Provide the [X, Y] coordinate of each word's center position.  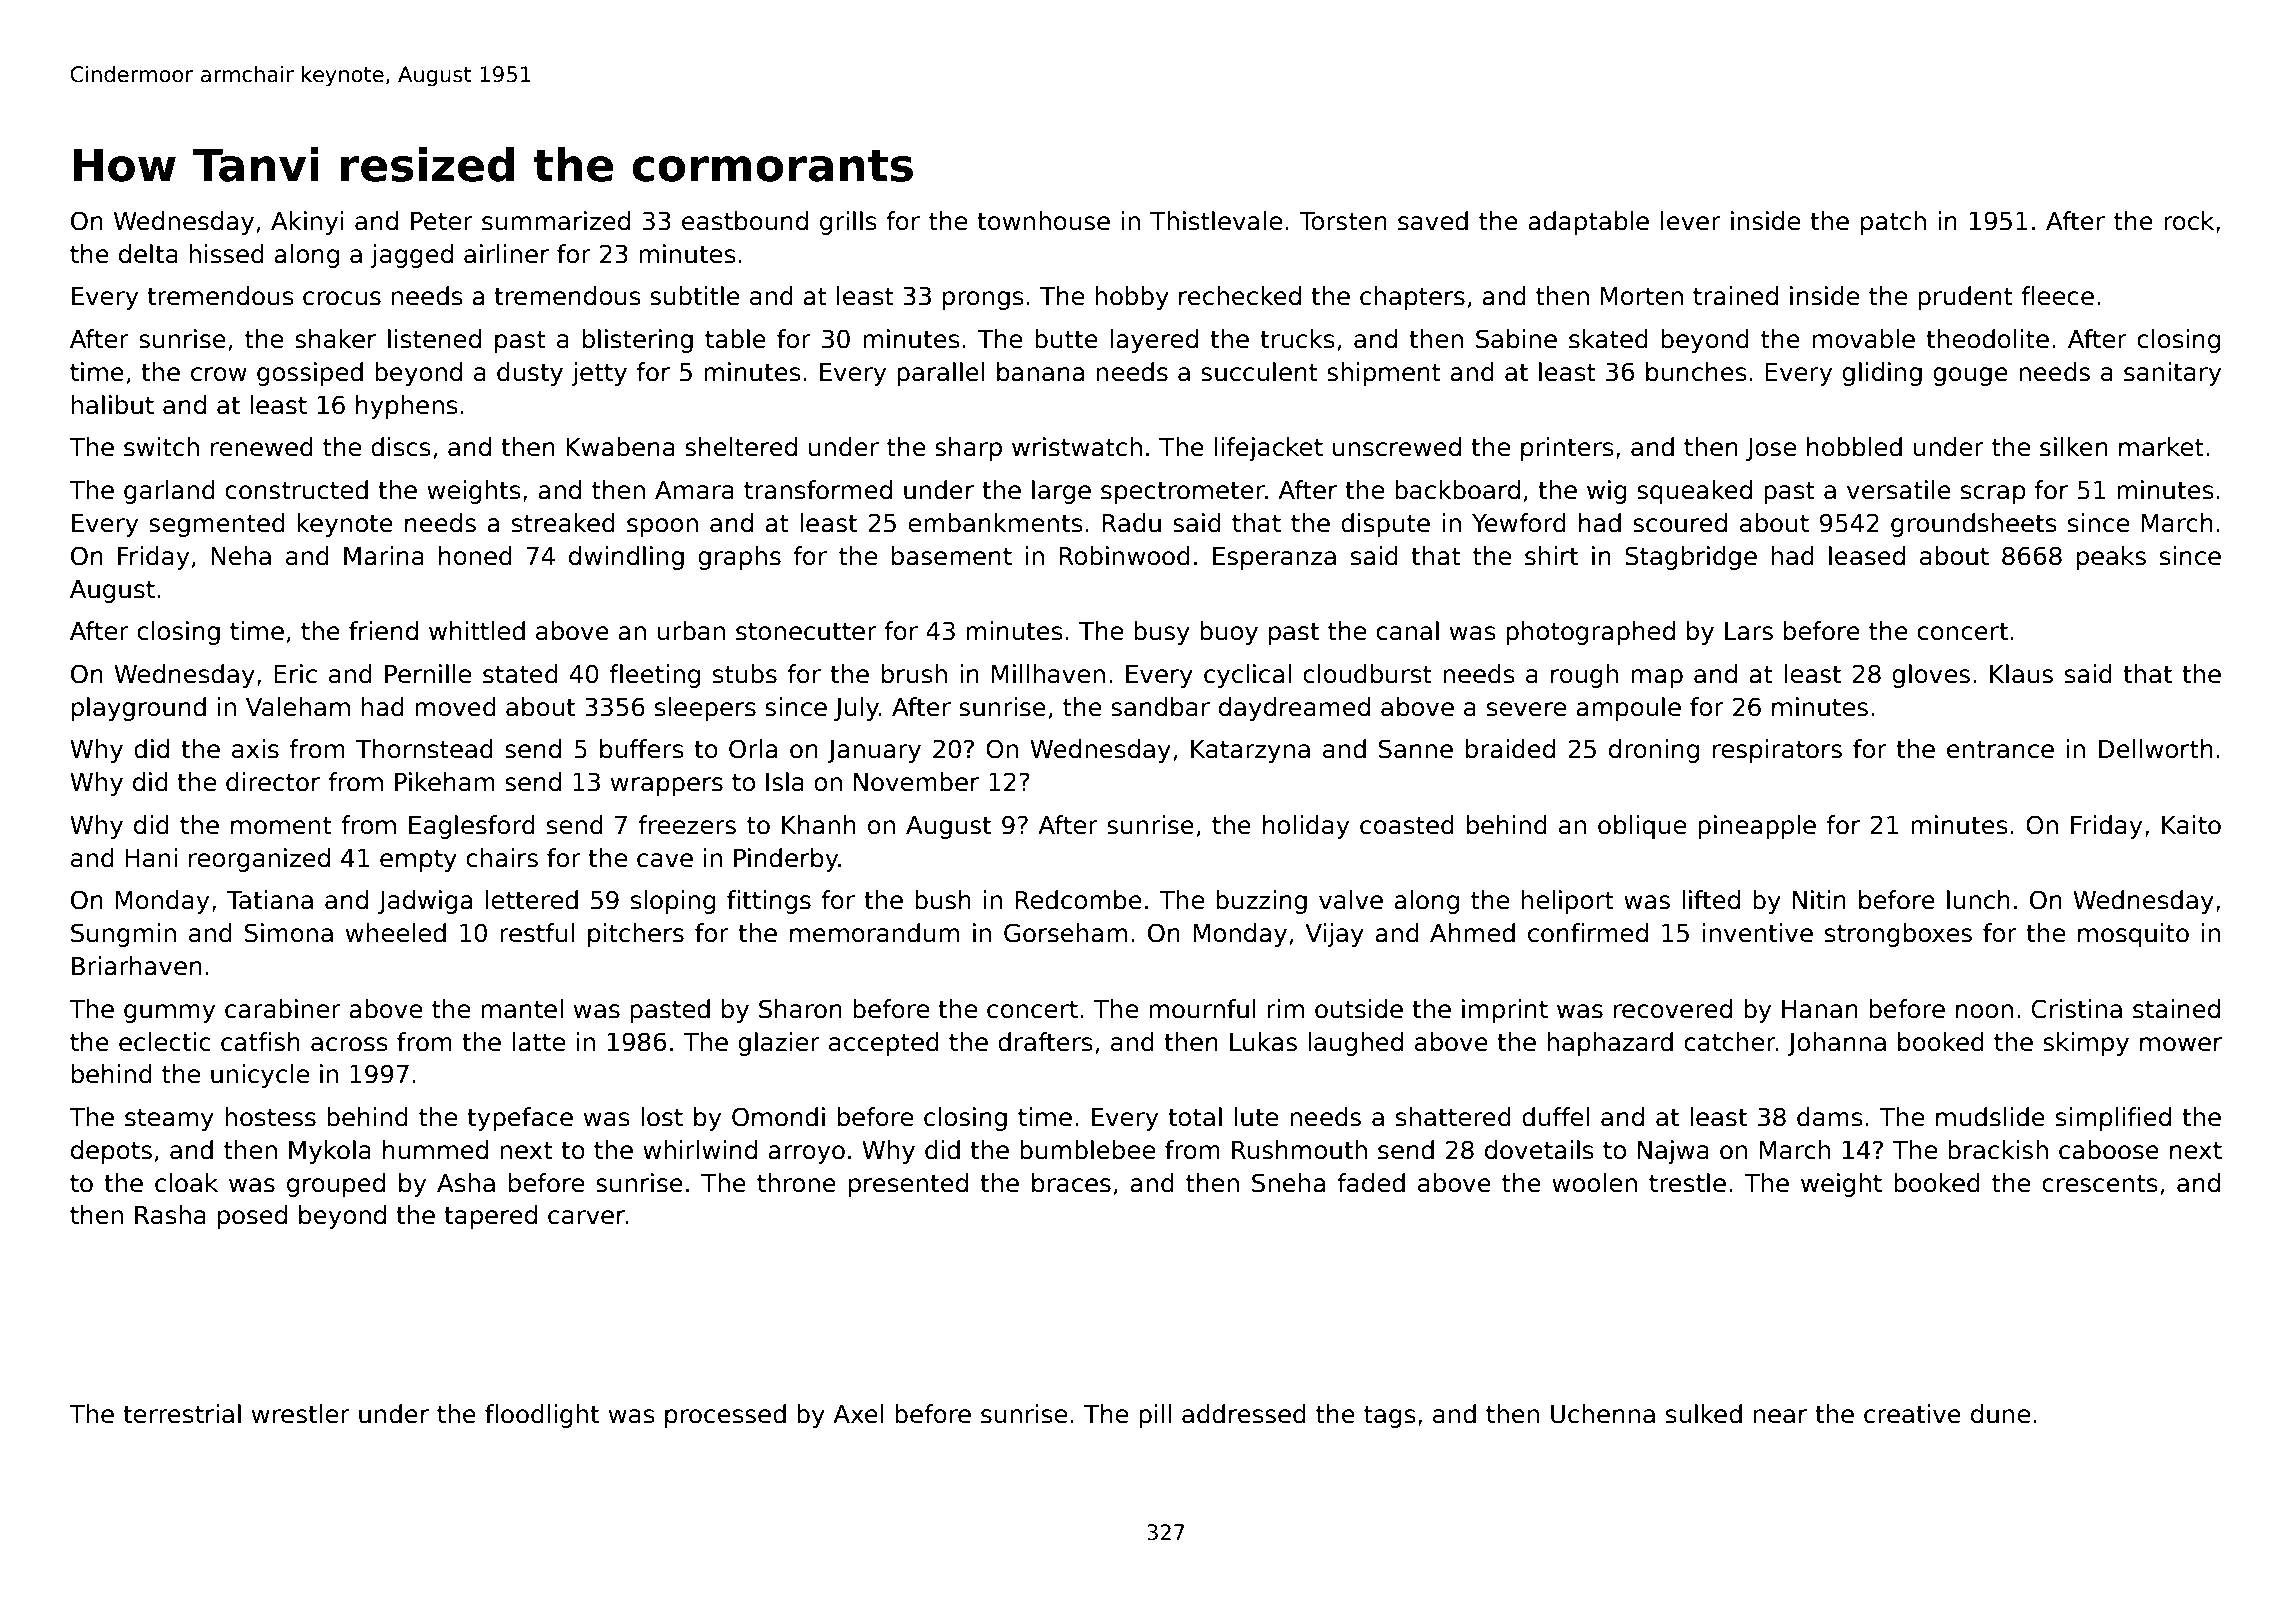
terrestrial [182, 1414]
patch [1893, 223]
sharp [968, 449]
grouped [336, 1185]
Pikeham [445, 782]
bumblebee [1087, 1150]
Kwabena [620, 447]
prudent [1965, 298]
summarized [556, 221]
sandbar [1160, 707]
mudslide [1990, 1117]
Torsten [1343, 221]
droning [1654, 751]
